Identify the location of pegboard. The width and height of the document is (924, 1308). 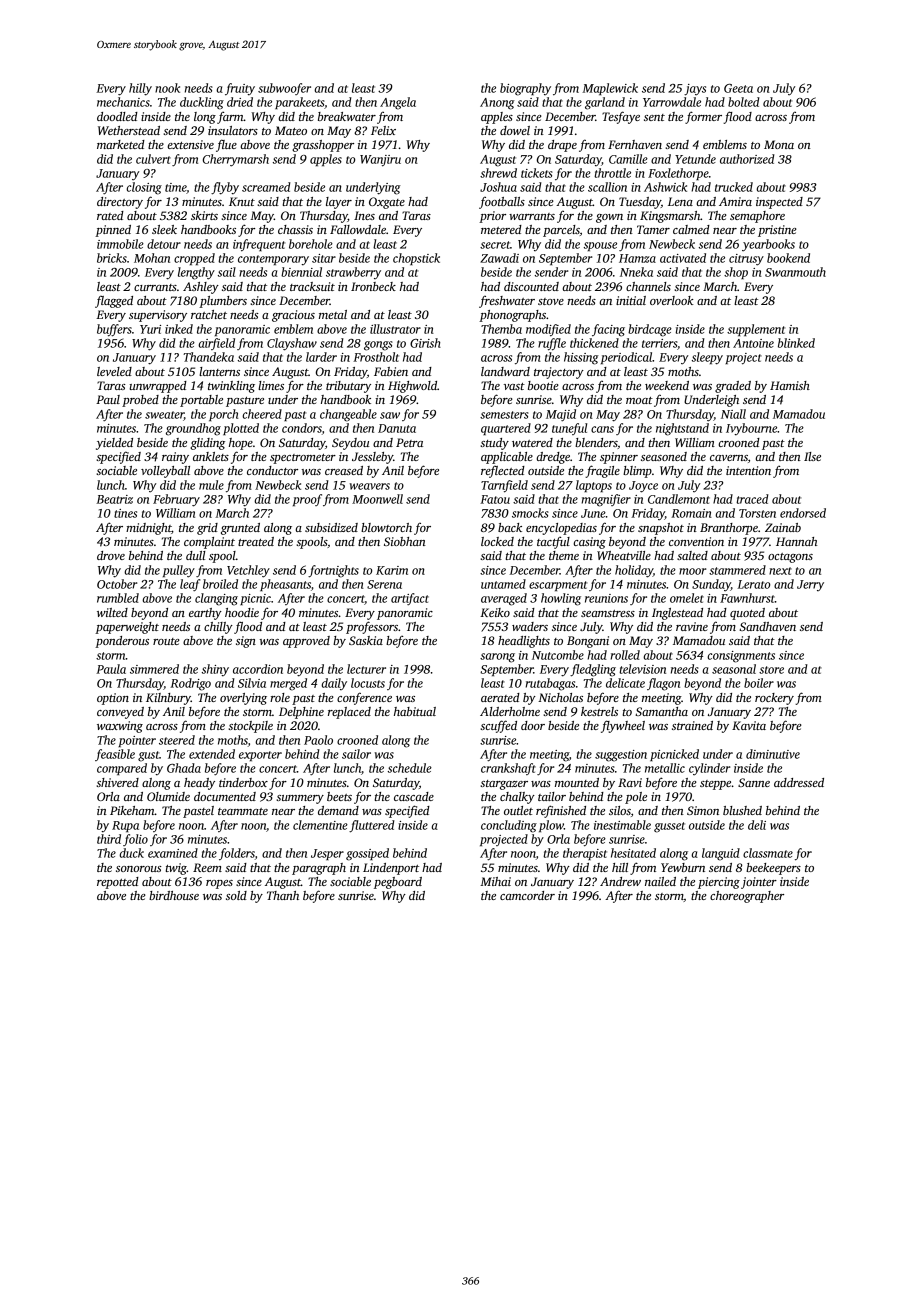
(398, 883).
